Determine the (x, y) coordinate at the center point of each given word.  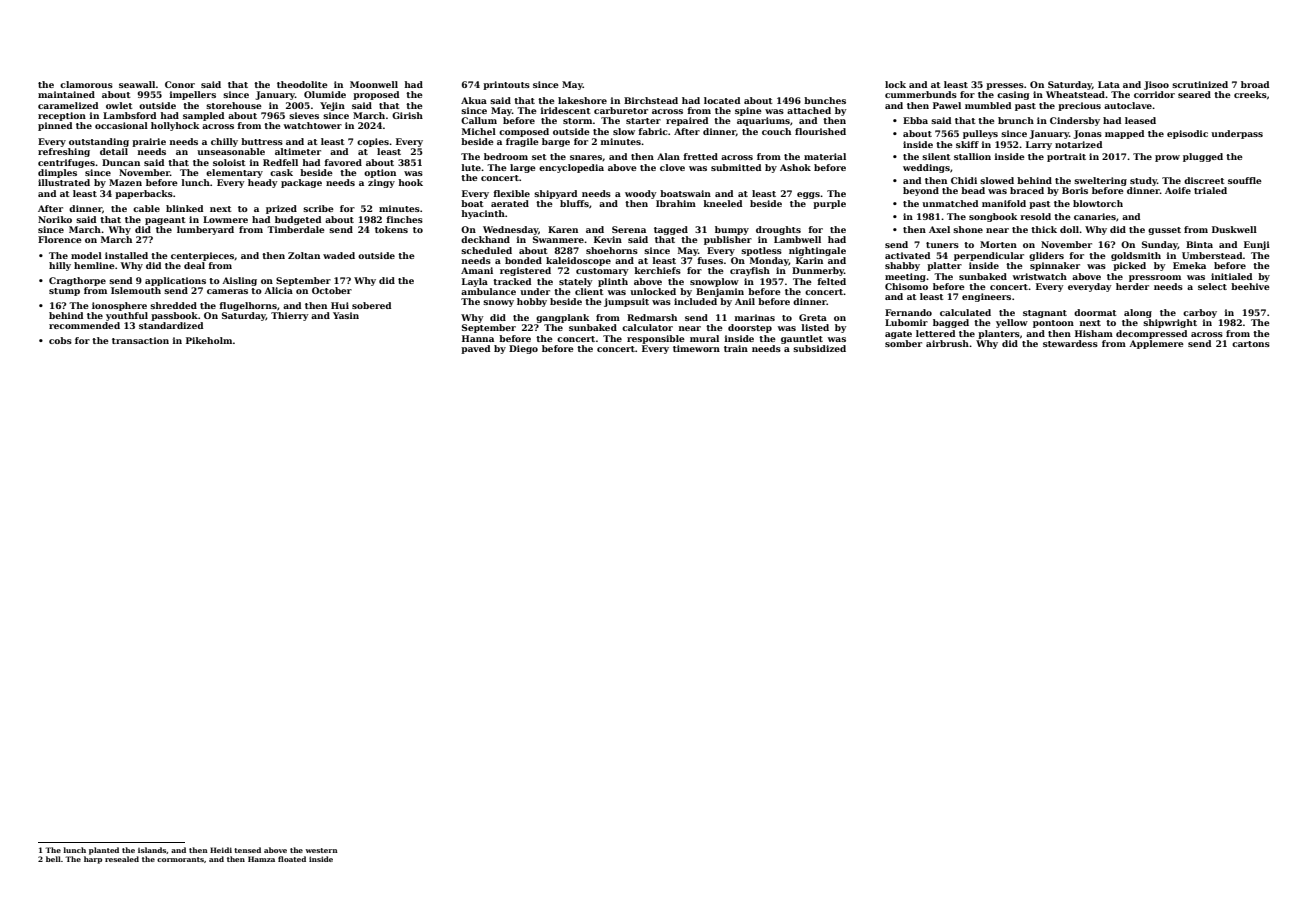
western (322, 850)
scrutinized (1200, 84)
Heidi (221, 850)
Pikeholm (209, 340)
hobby (532, 302)
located (722, 100)
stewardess (1070, 343)
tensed (247, 850)
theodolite (302, 84)
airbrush (947, 343)
